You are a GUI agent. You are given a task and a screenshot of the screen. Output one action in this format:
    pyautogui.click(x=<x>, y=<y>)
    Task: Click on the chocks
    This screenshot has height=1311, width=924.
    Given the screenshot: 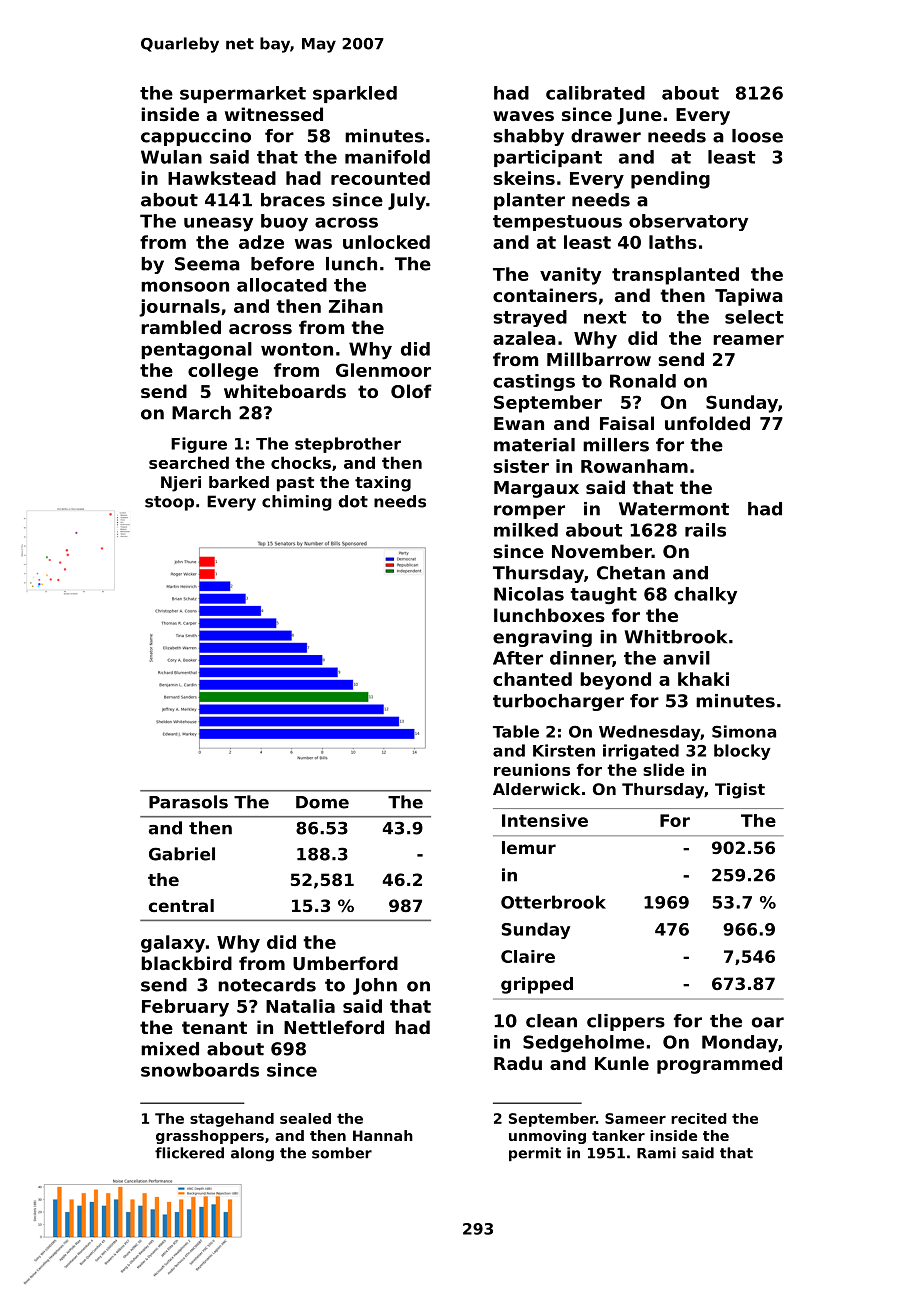 What is the action you would take?
    pyautogui.click(x=301, y=462)
